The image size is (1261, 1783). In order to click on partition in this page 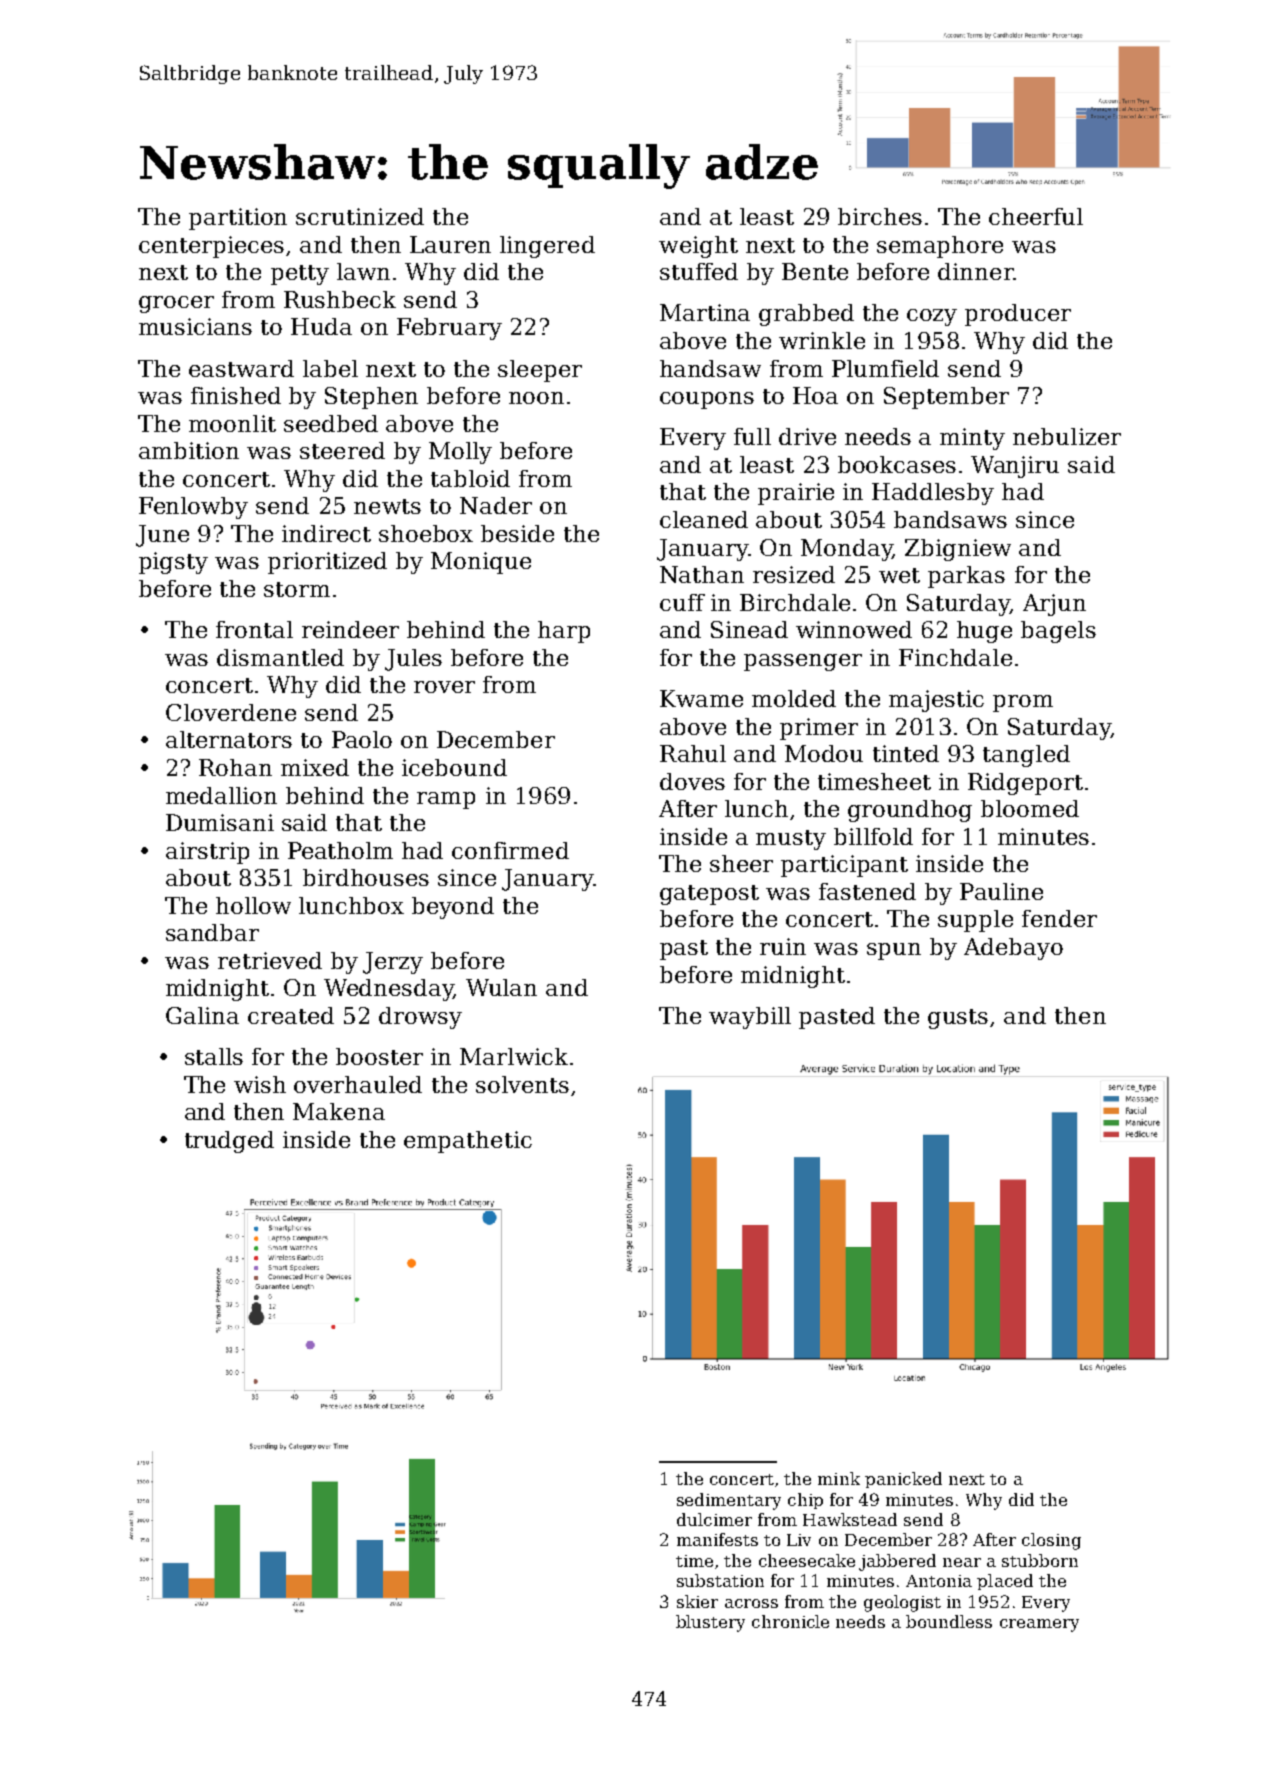, I will do `click(238, 219)`.
